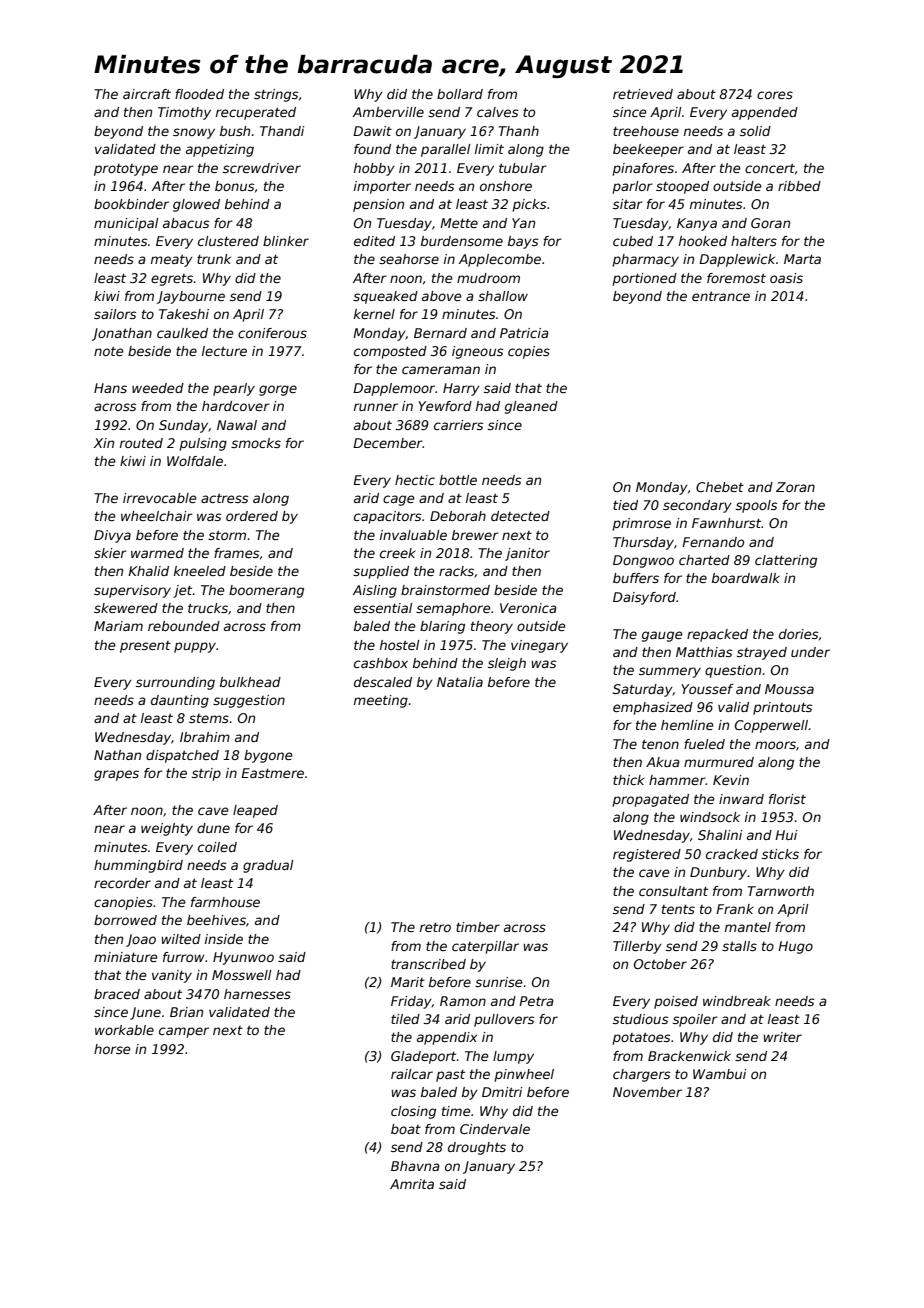  I want to click on leaped, so click(255, 811).
